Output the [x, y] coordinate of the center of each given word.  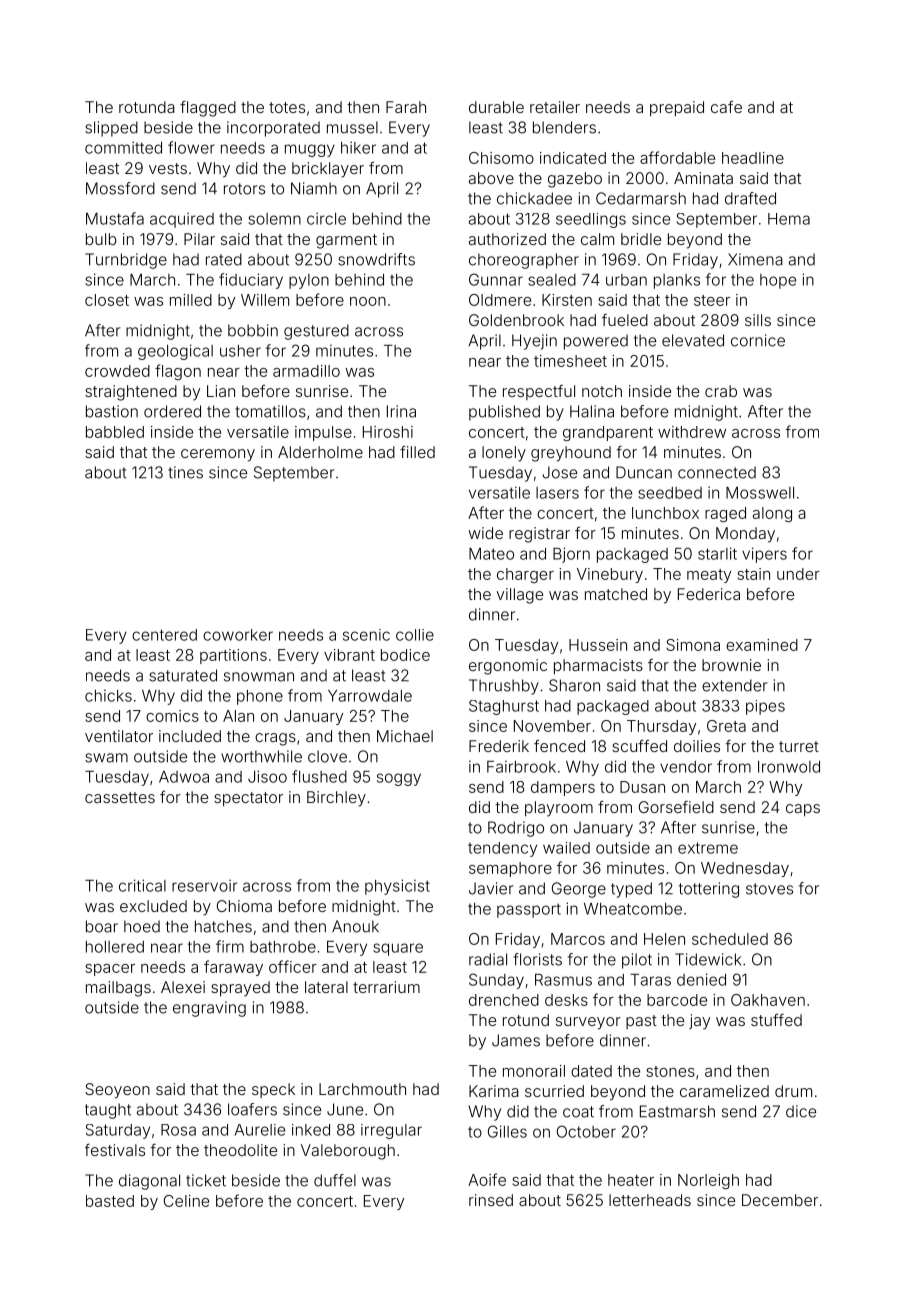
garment [346, 241]
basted [110, 1201]
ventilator [119, 736]
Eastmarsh [677, 1111]
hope [778, 281]
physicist [397, 887]
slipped [111, 129]
